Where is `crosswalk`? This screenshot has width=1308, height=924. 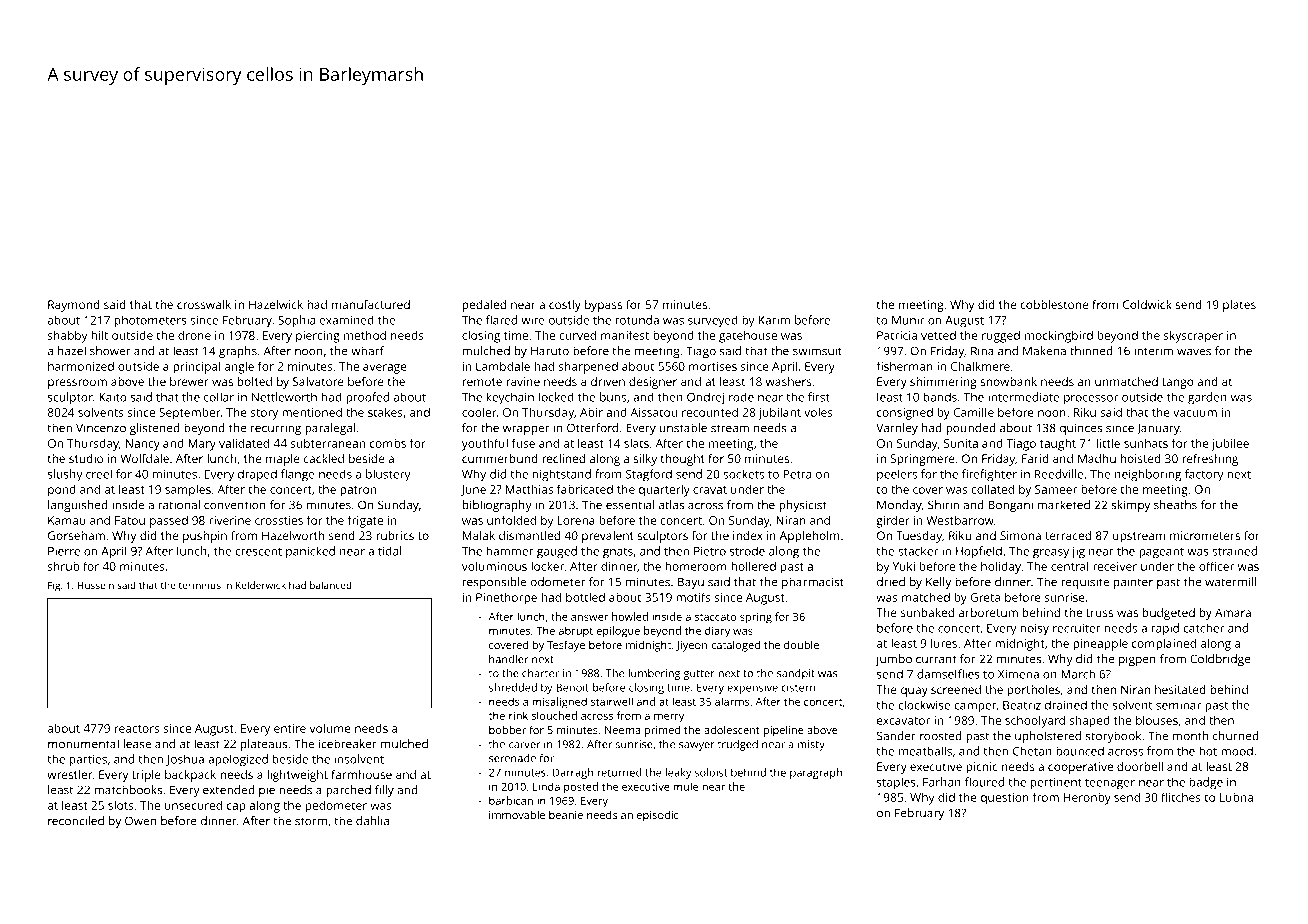
crosswalk is located at coordinates (204, 304).
